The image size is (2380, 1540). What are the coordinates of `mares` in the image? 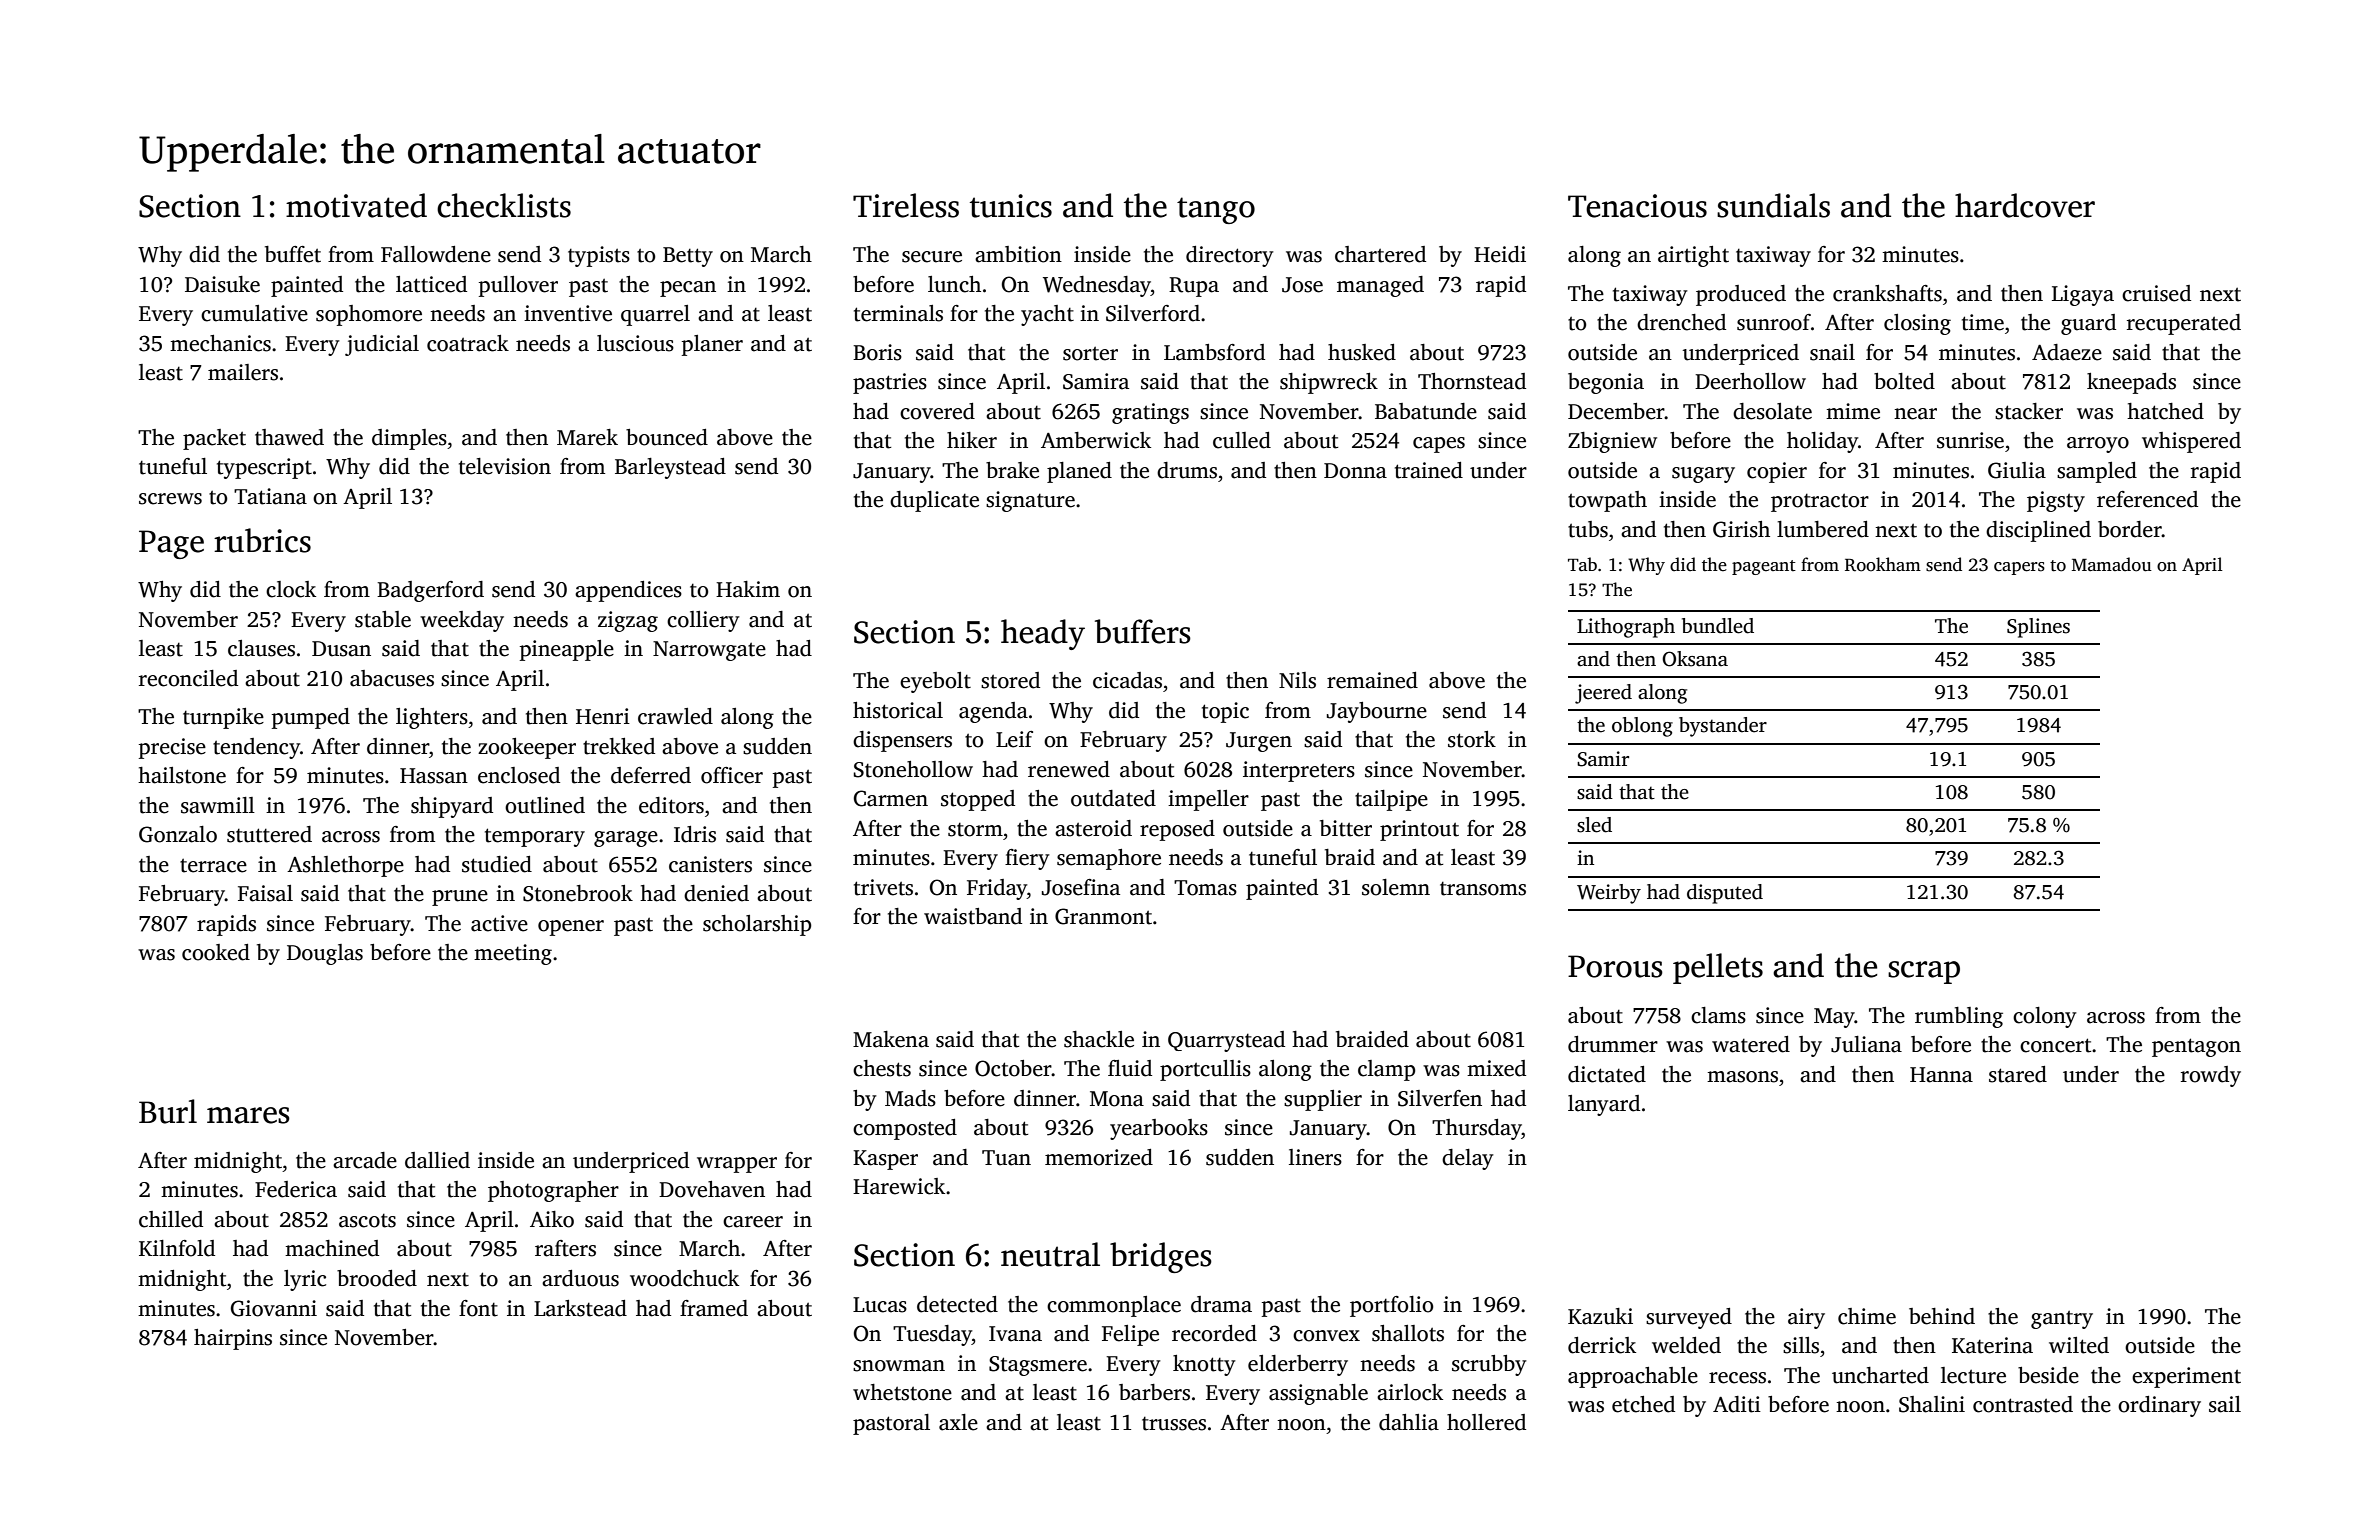 It's located at (248, 1115).
